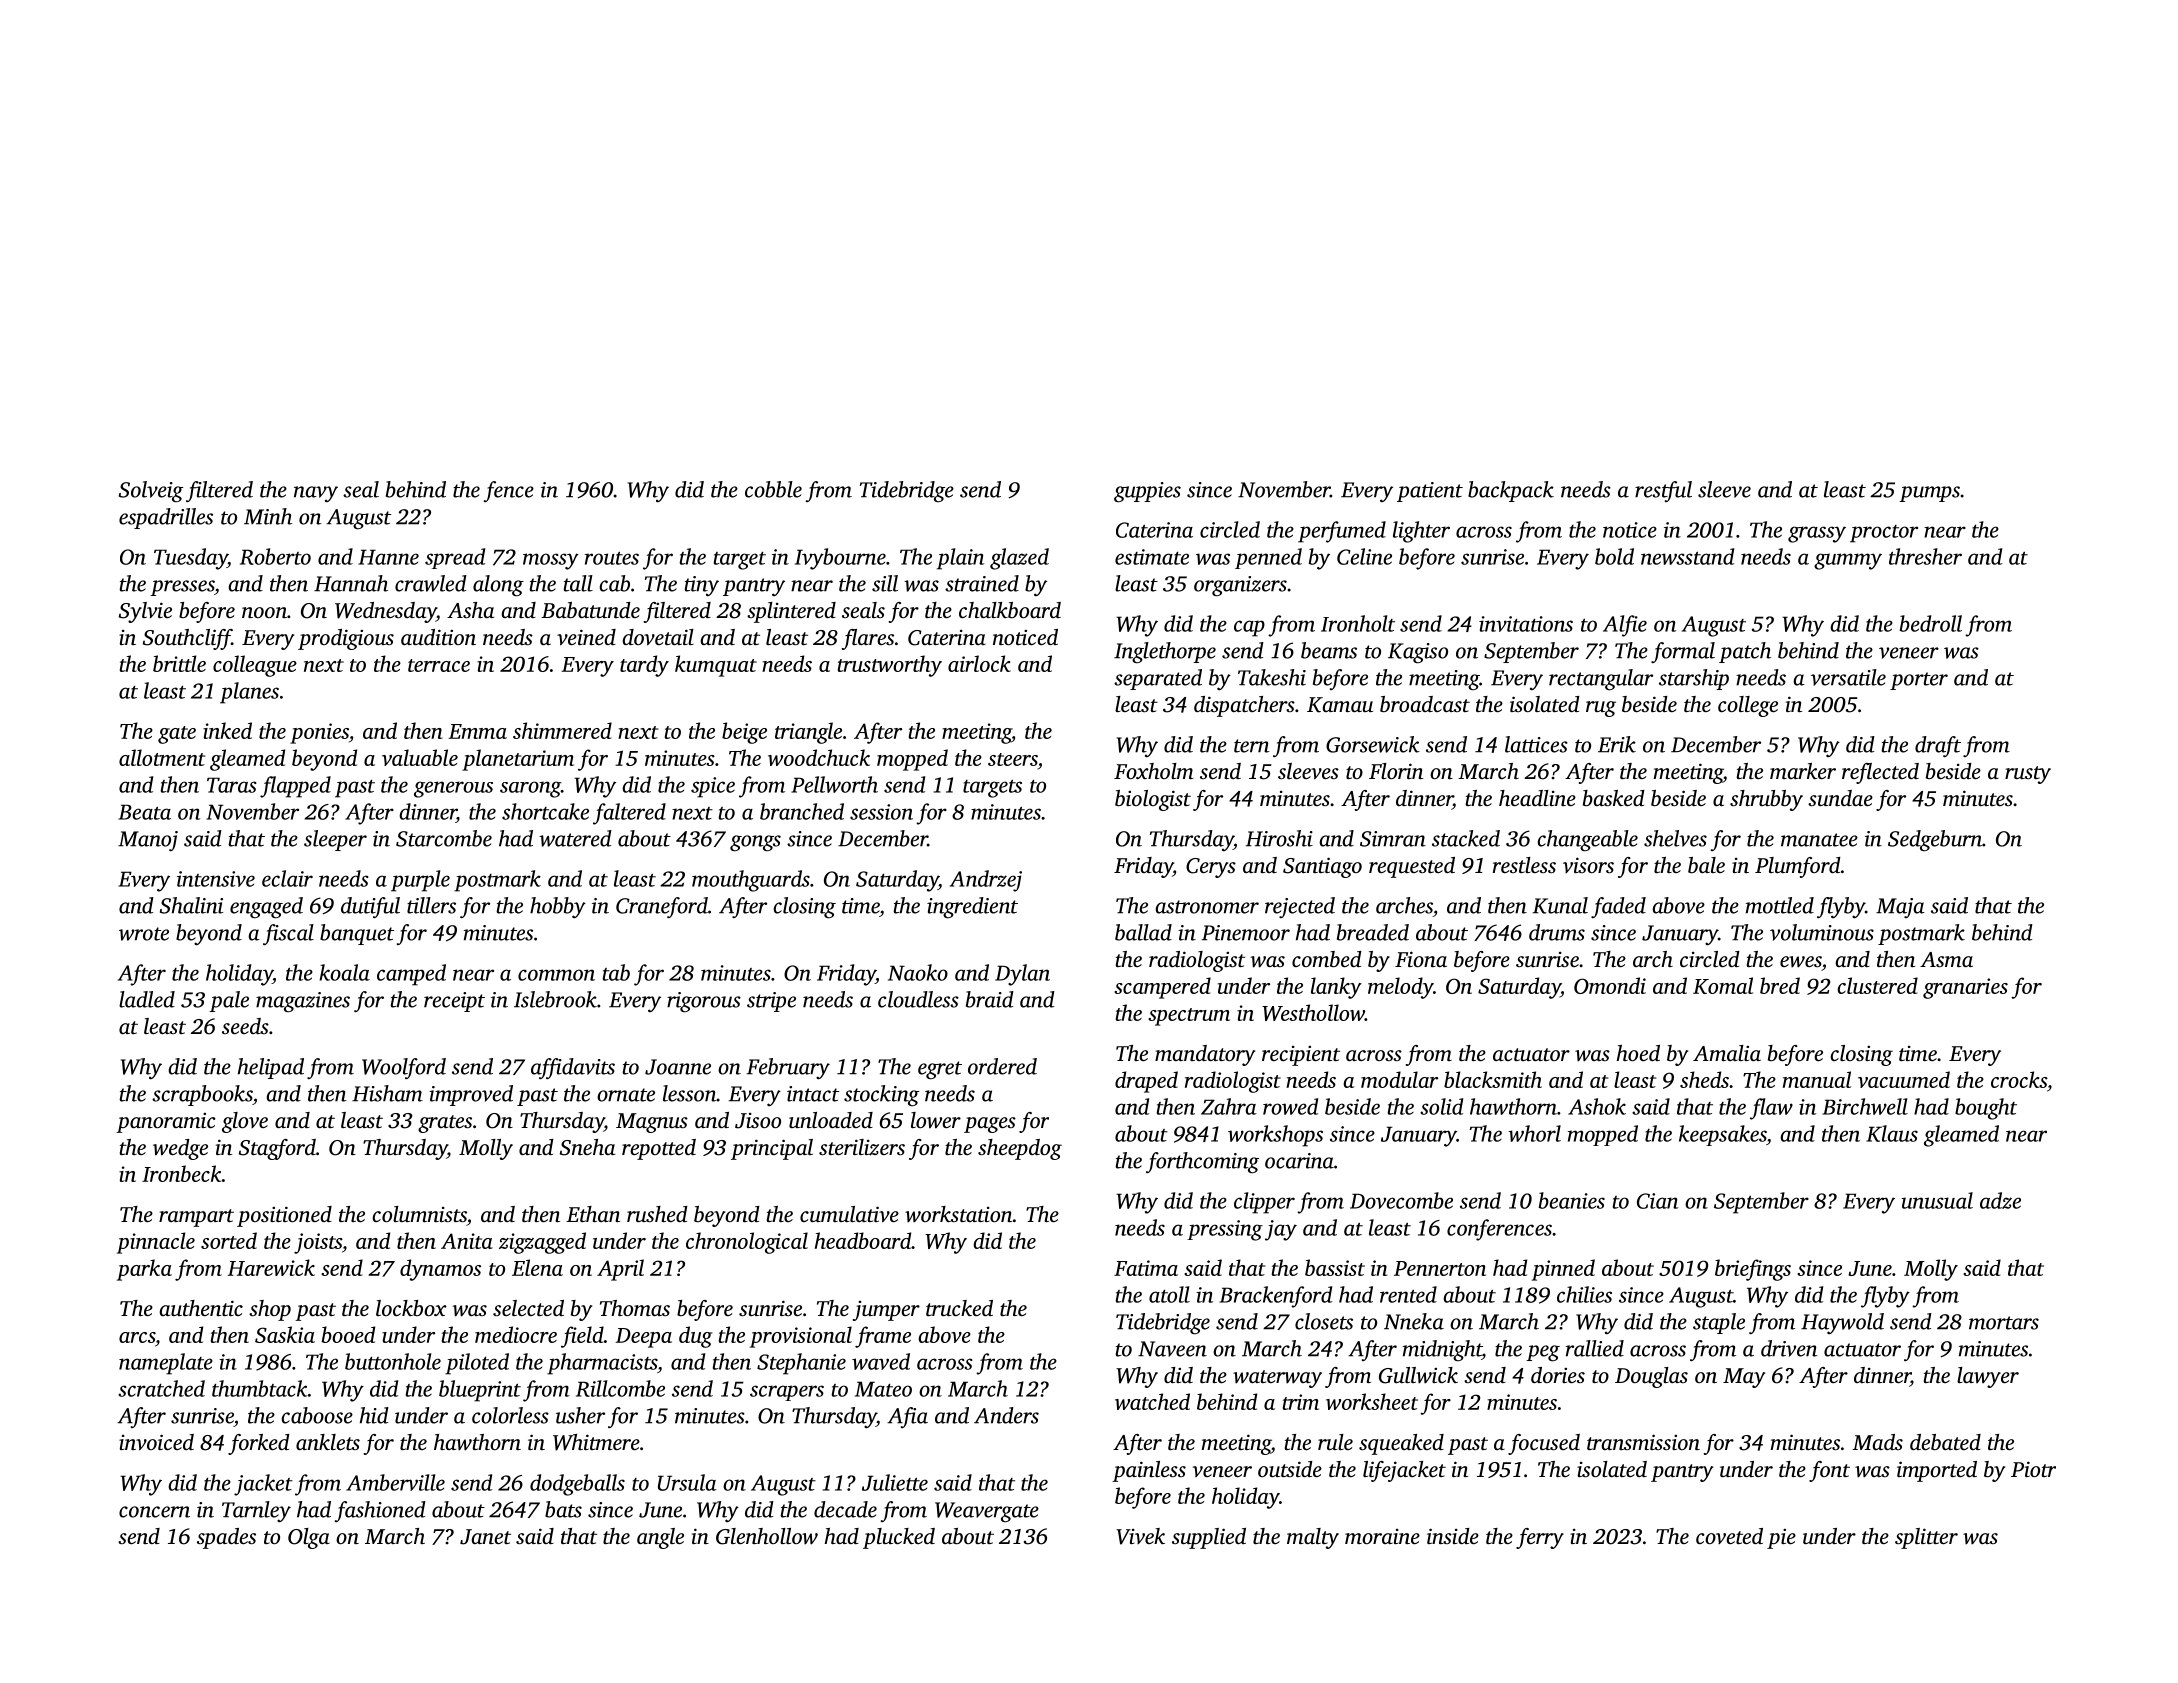 The width and height of the image is (2178, 1683). I want to click on restful, so click(1663, 491).
